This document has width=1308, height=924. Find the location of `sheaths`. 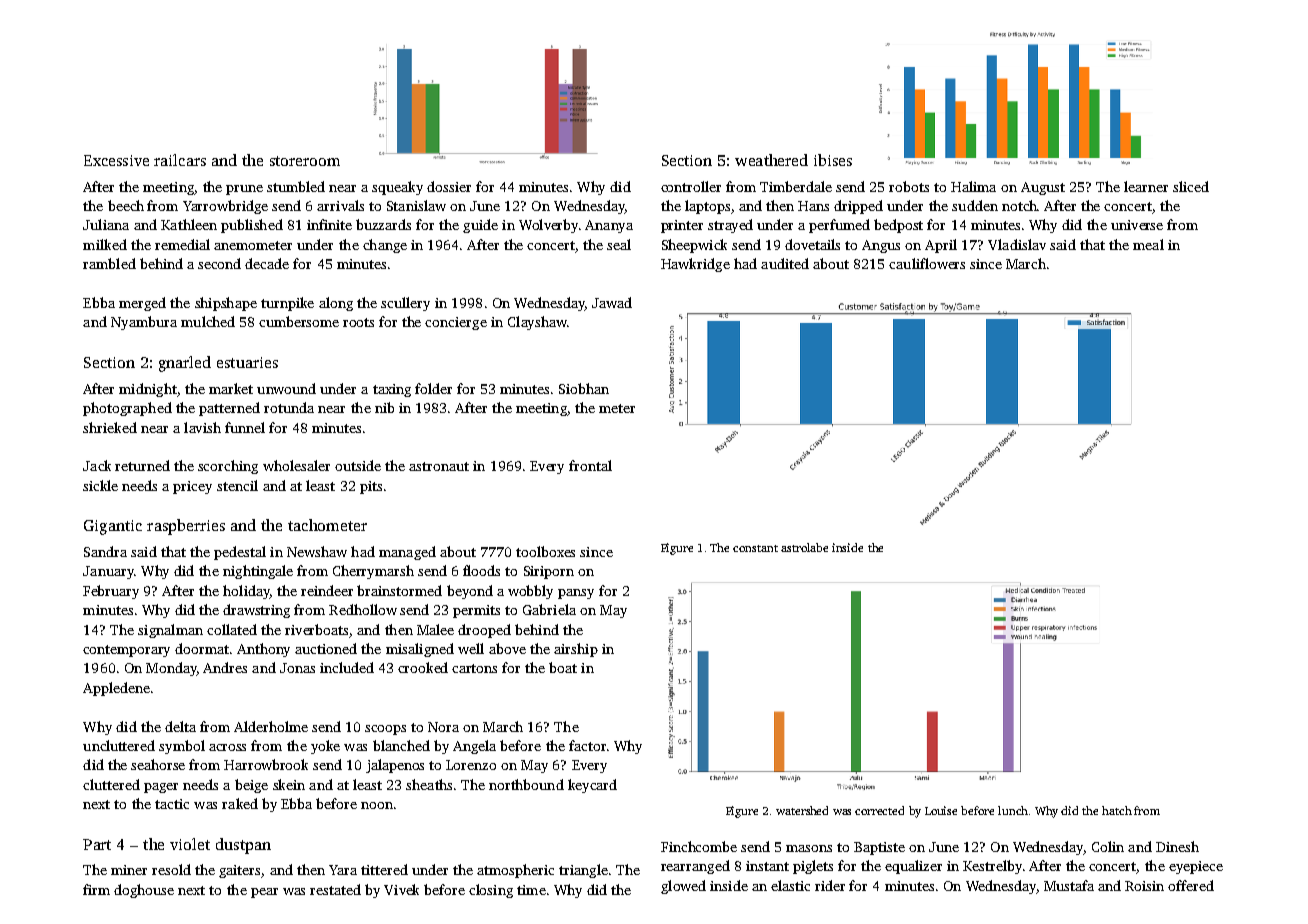

sheaths is located at coordinates (429, 784).
